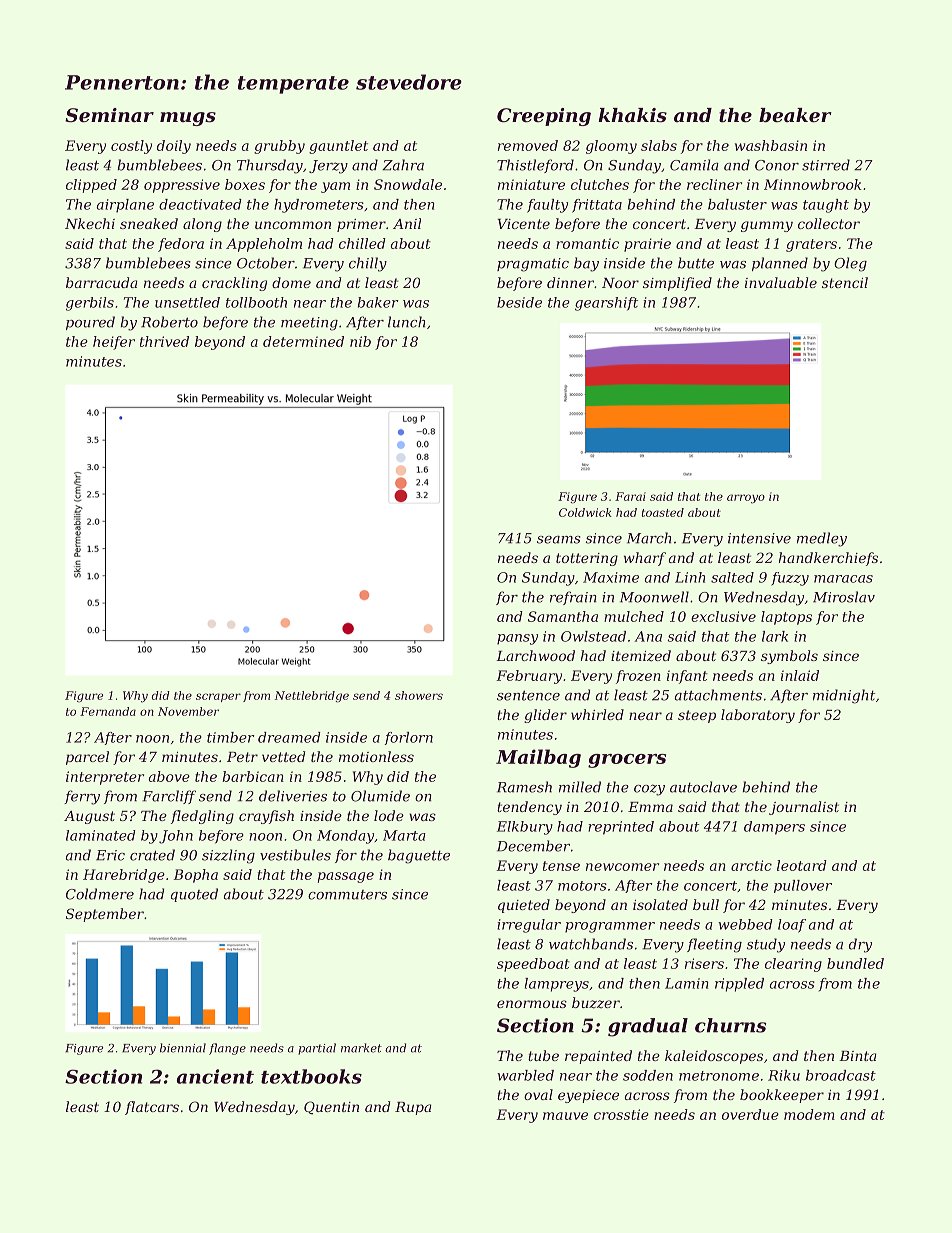 The width and height of the image is (952, 1233). What do you see at coordinates (519, 302) in the image?
I see `beside` at bounding box center [519, 302].
